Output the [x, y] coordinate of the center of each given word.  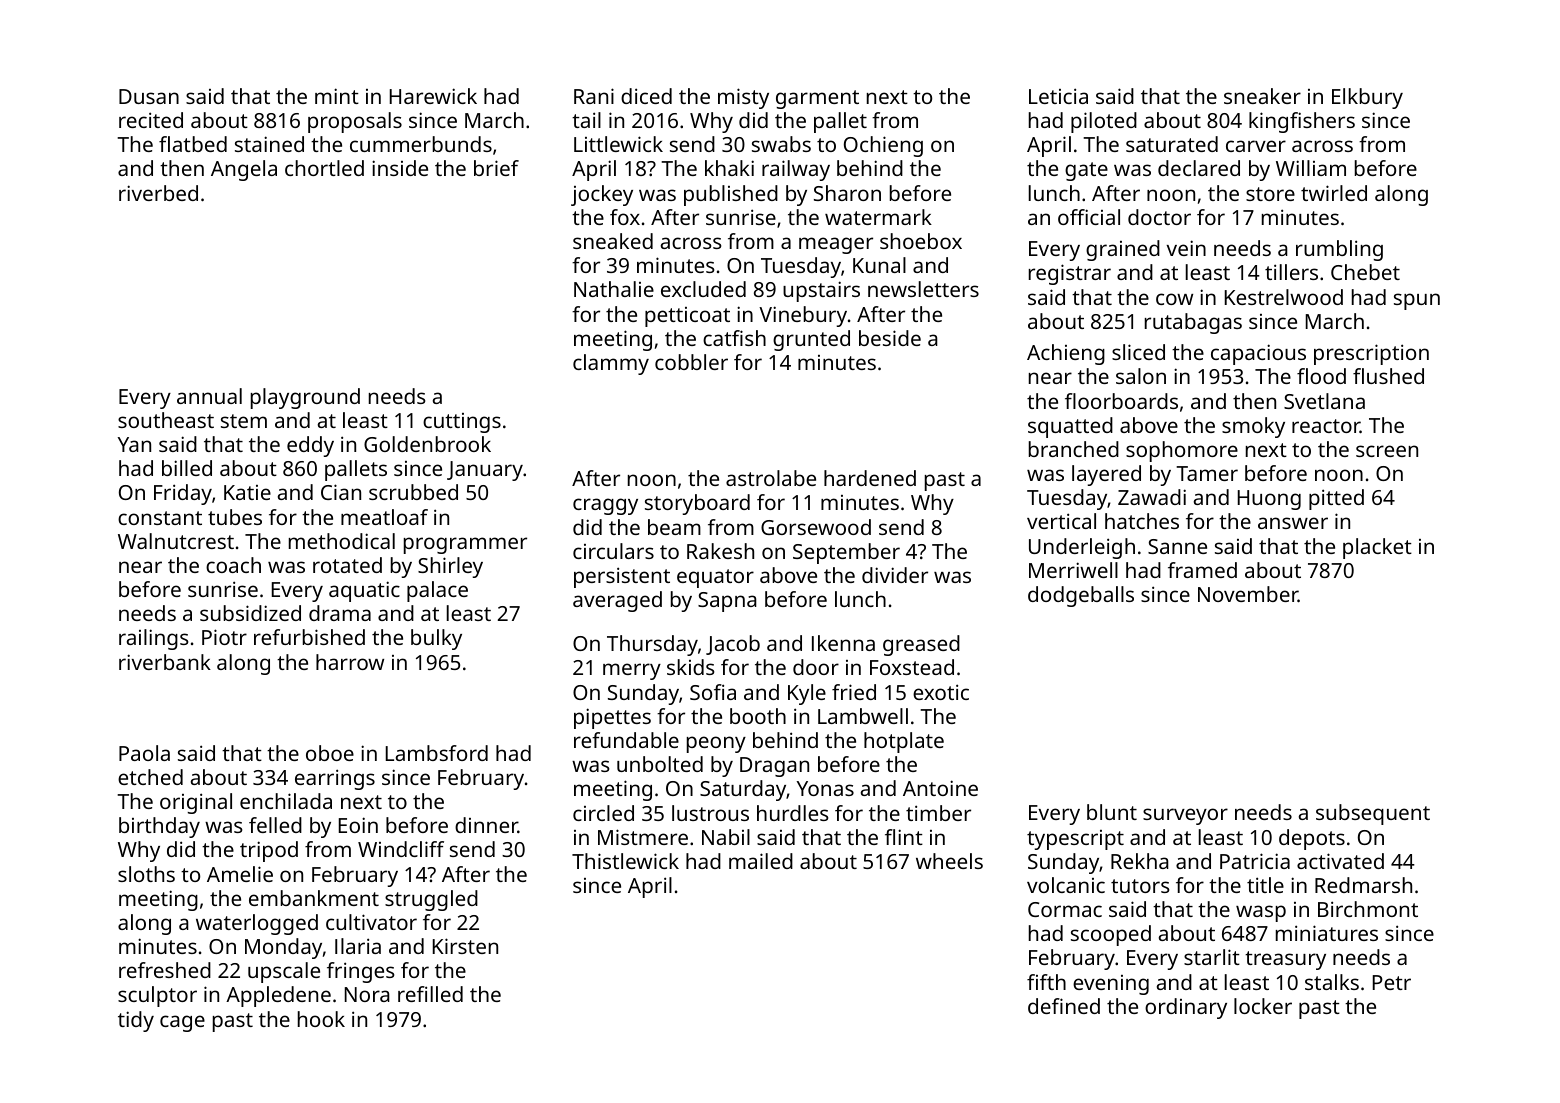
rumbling [1339, 250]
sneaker [1262, 96]
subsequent [1373, 814]
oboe [330, 753]
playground [305, 398]
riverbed [158, 193]
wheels [949, 861]
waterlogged [257, 924]
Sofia [713, 692]
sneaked [613, 241]
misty [743, 98]
